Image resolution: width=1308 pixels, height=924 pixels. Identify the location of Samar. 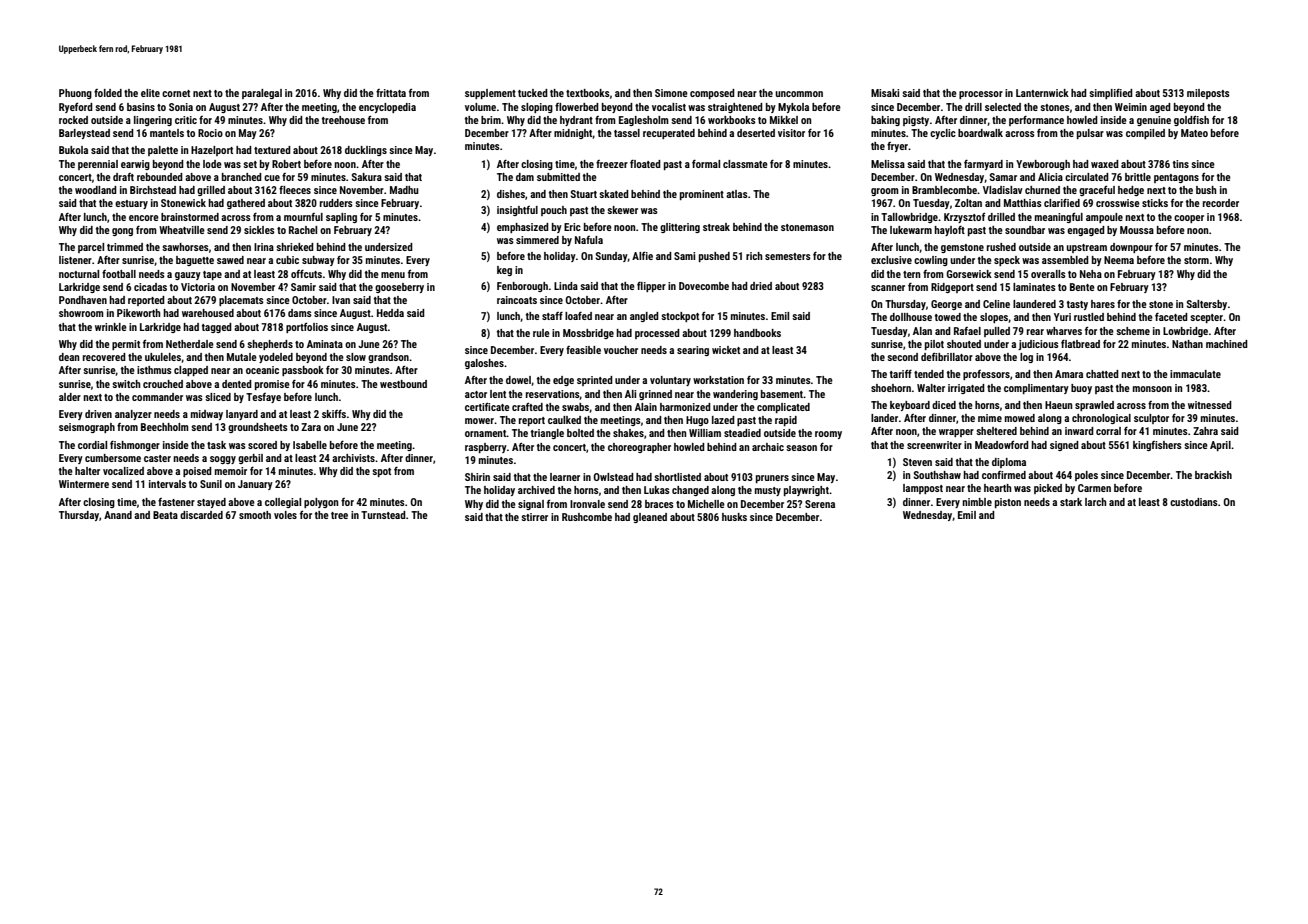
(1003, 177).
